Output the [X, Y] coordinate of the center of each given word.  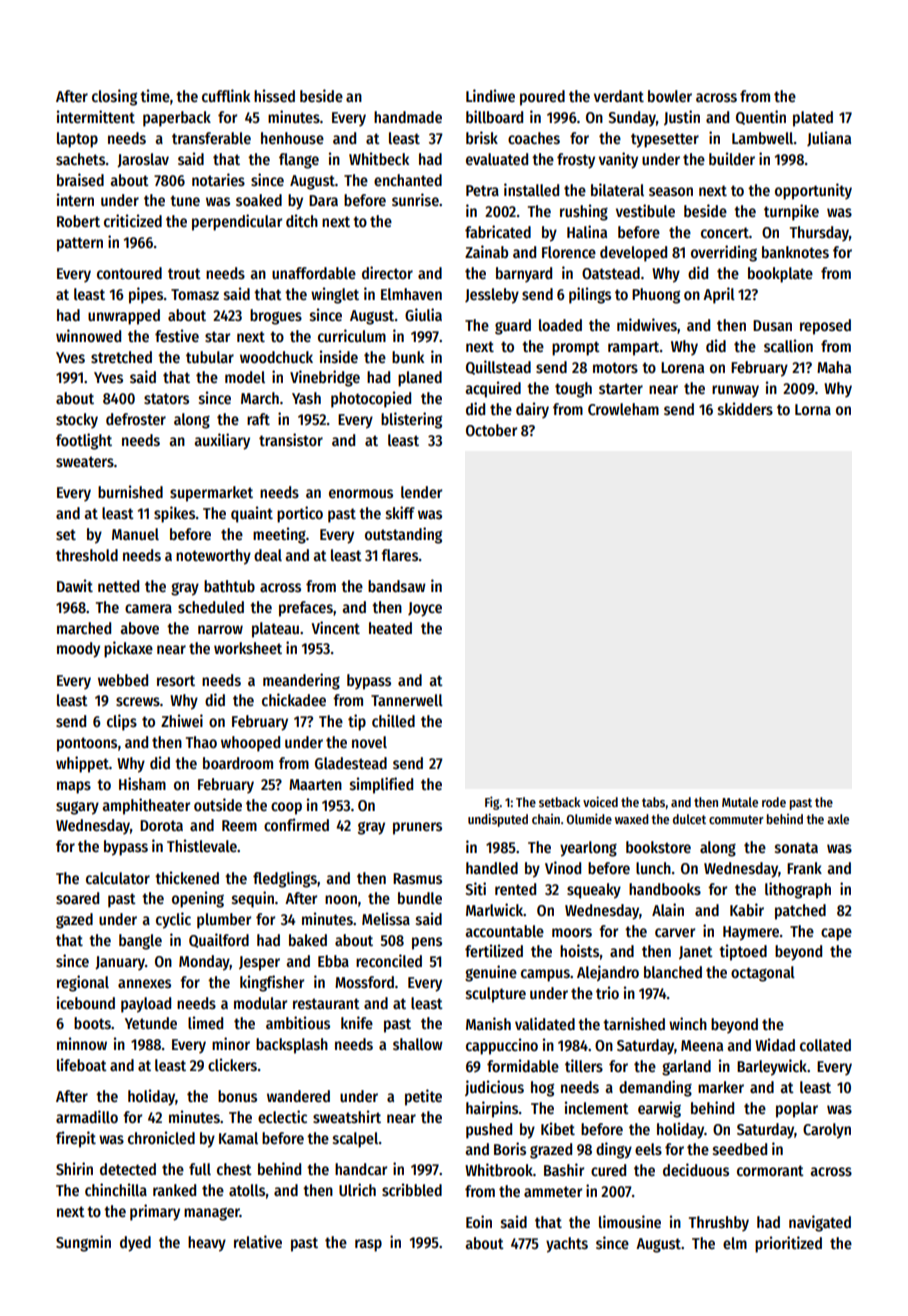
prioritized [788, 1244]
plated [813, 119]
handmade [408, 117]
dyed [135, 1244]
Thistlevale [202, 846]
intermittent [96, 117]
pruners [417, 828]
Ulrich [357, 1190]
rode [774, 802]
